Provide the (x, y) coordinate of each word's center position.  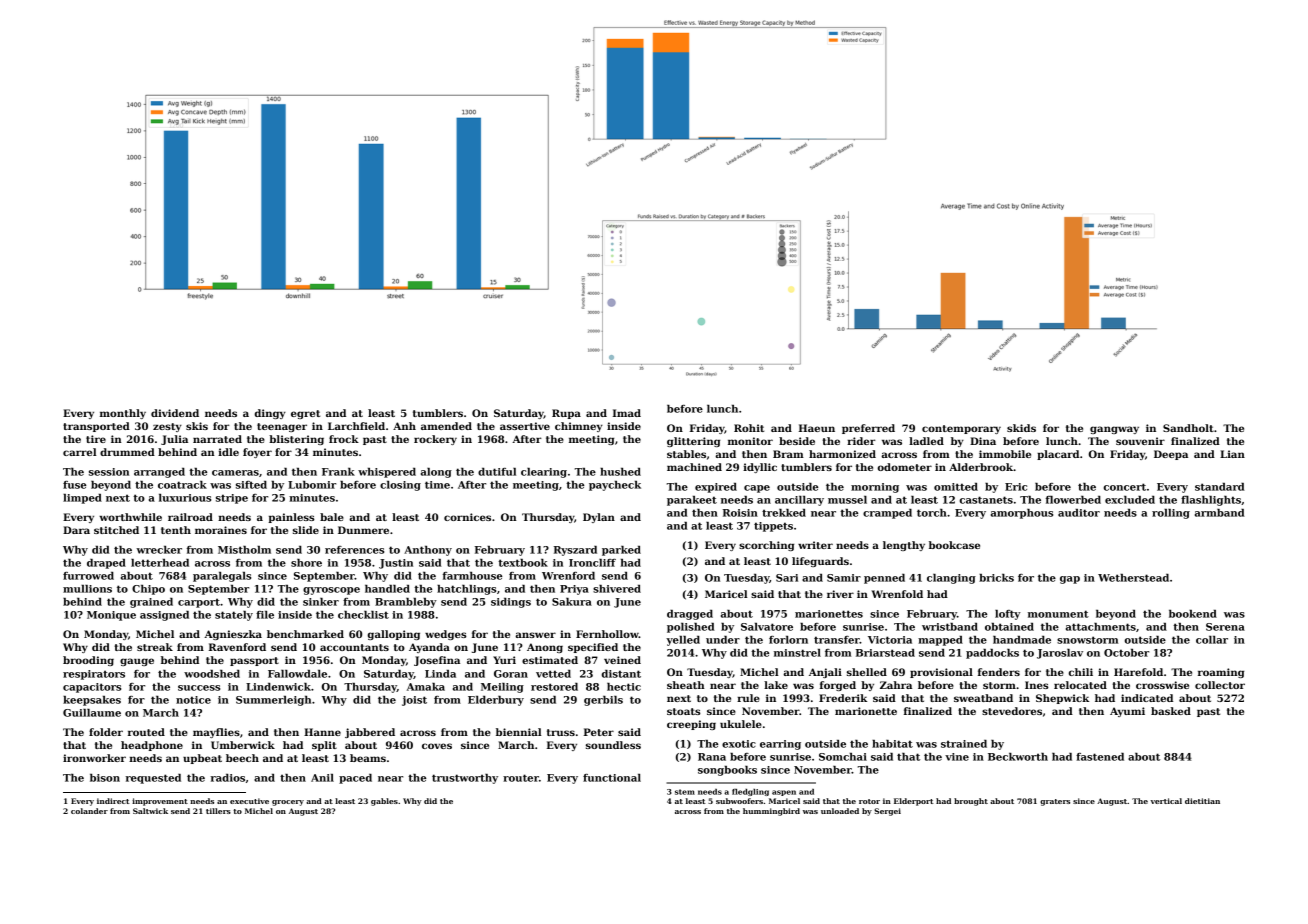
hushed (620, 472)
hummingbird (771, 812)
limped (82, 499)
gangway (1114, 430)
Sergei (887, 812)
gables (384, 802)
